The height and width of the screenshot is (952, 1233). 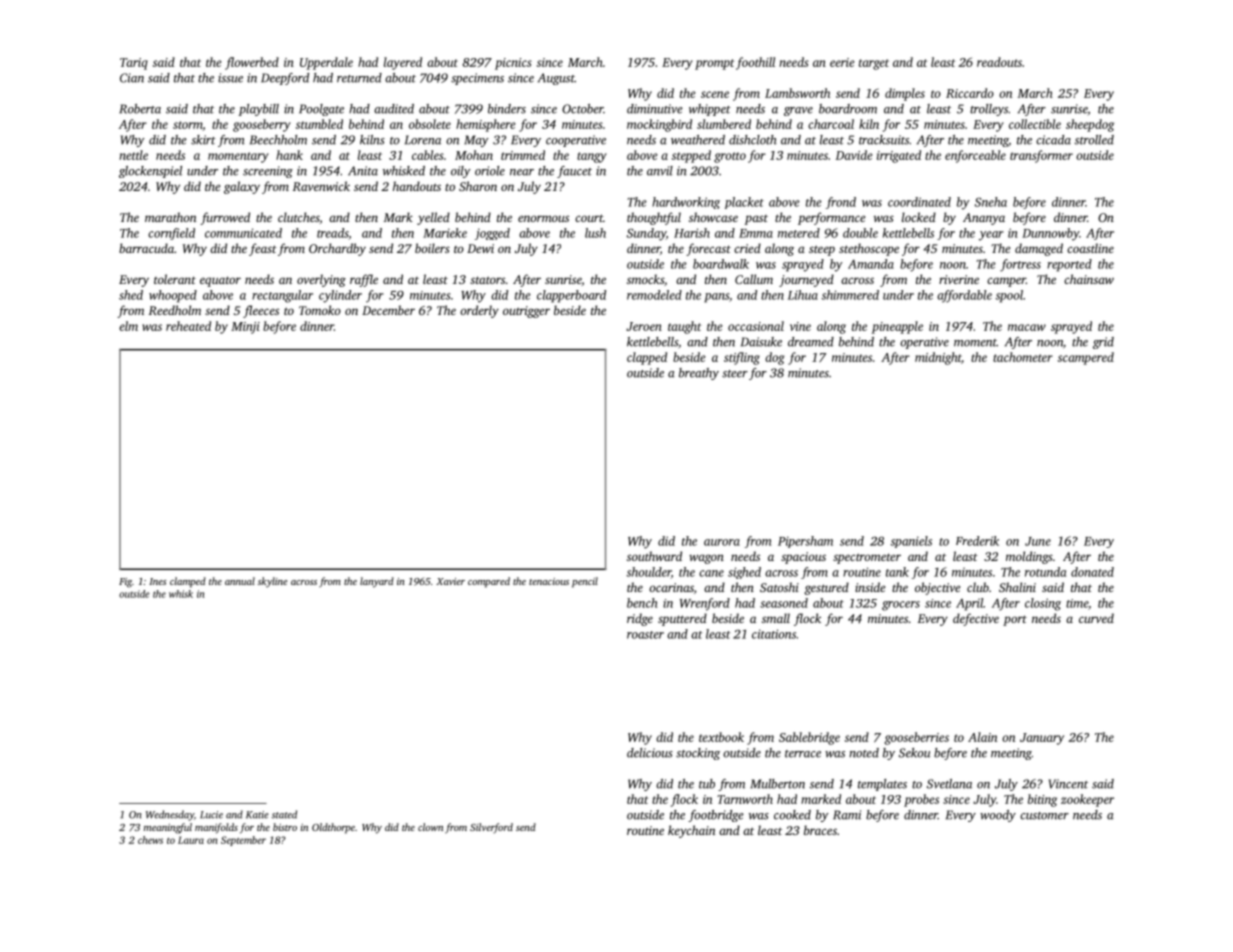 I want to click on September, so click(x=243, y=841).
